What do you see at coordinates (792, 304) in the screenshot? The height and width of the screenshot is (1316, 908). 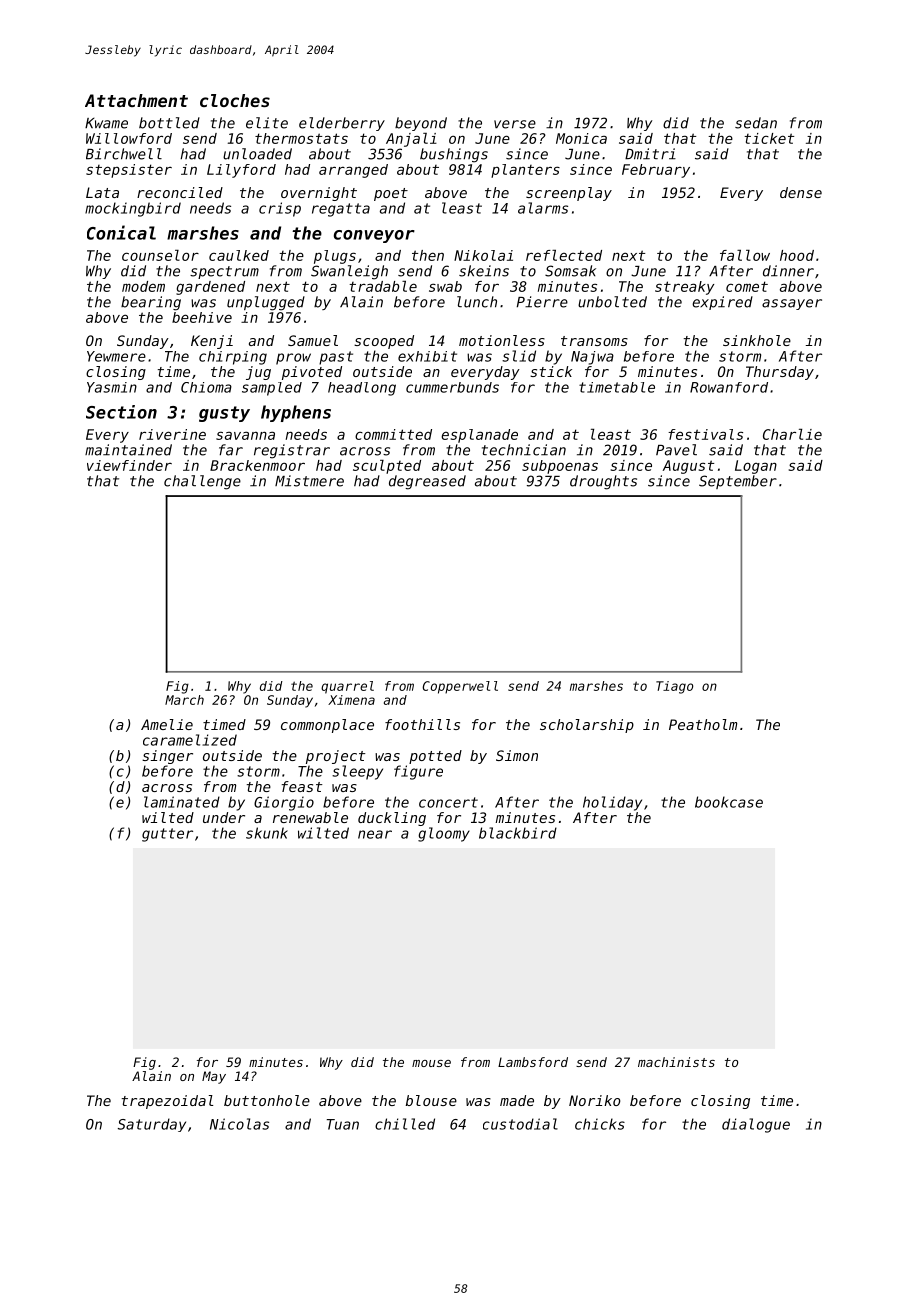 I see `assayer` at bounding box center [792, 304].
